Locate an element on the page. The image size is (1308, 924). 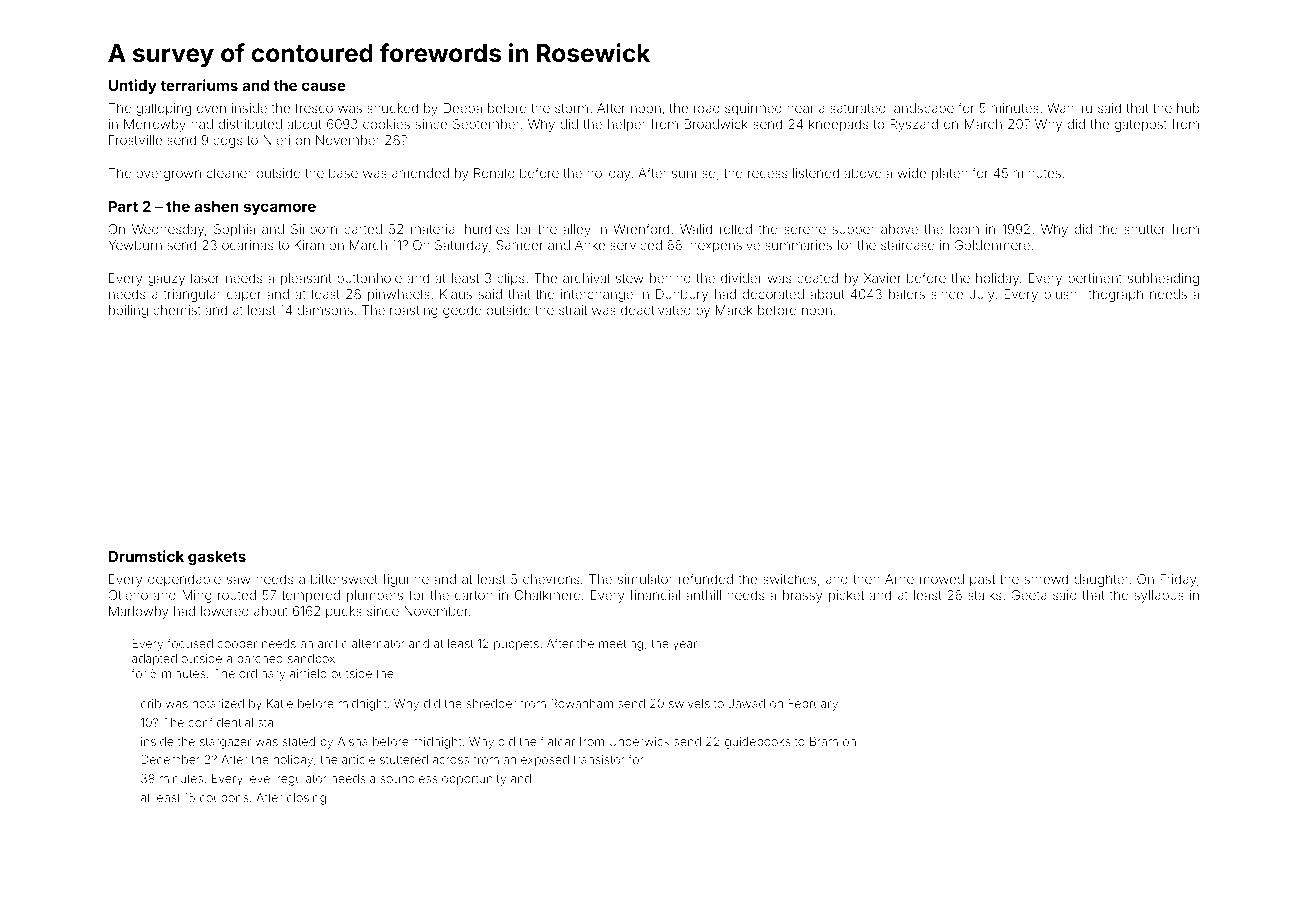
Untidy is located at coordinates (132, 86).
